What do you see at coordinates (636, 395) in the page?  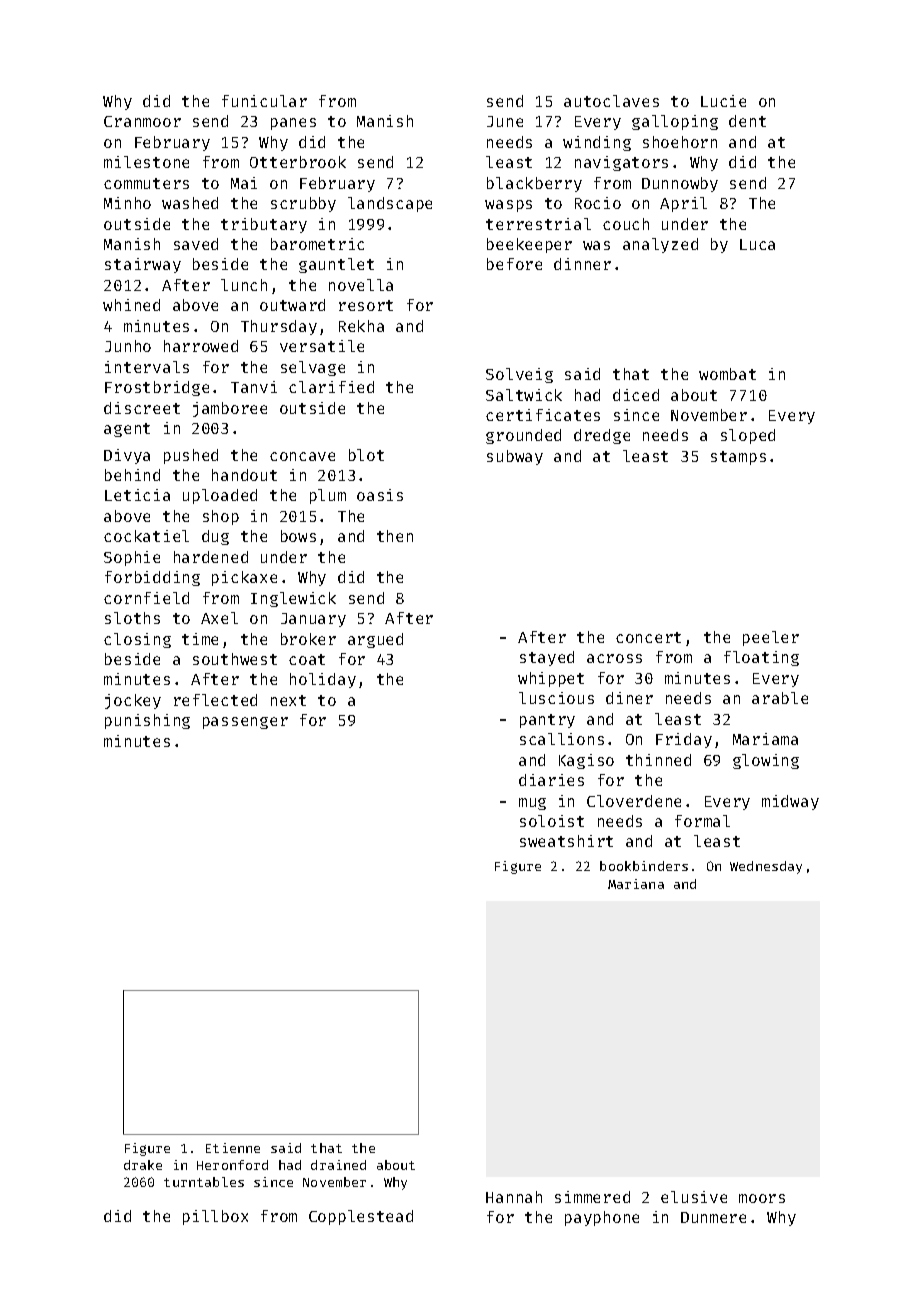 I see `diced` at bounding box center [636, 395].
